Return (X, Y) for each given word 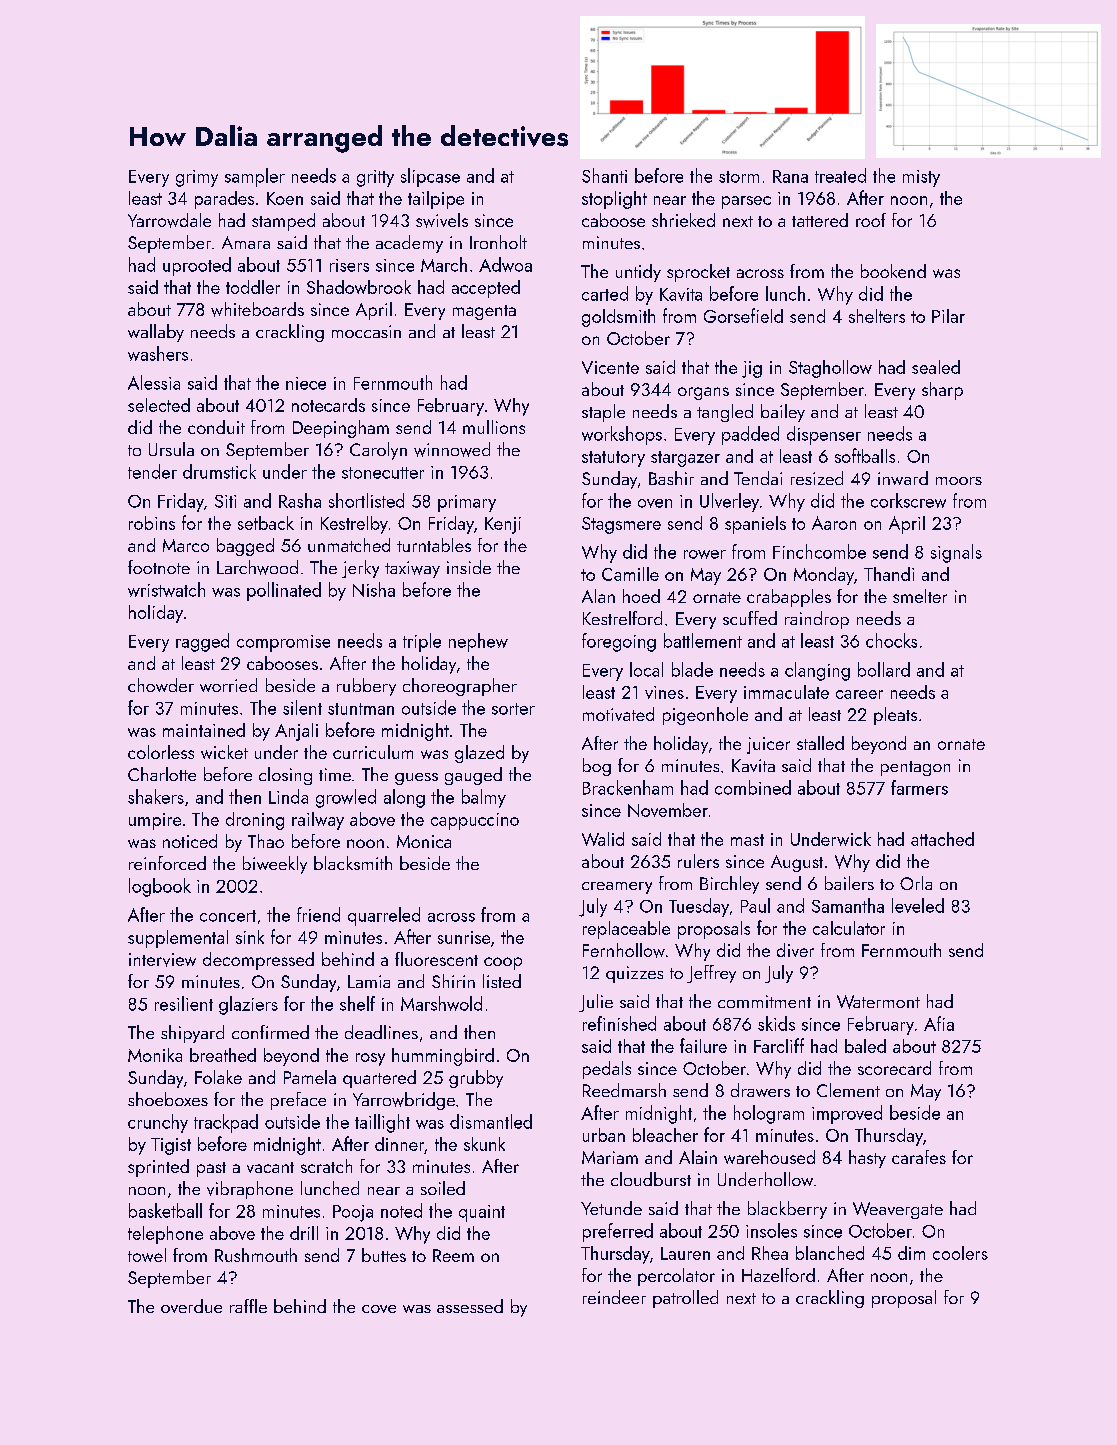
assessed (470, 1306)
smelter (920, 596)
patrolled (685, 1299)
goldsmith (618, 318)
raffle (248, 1306)
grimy (197, 178)
